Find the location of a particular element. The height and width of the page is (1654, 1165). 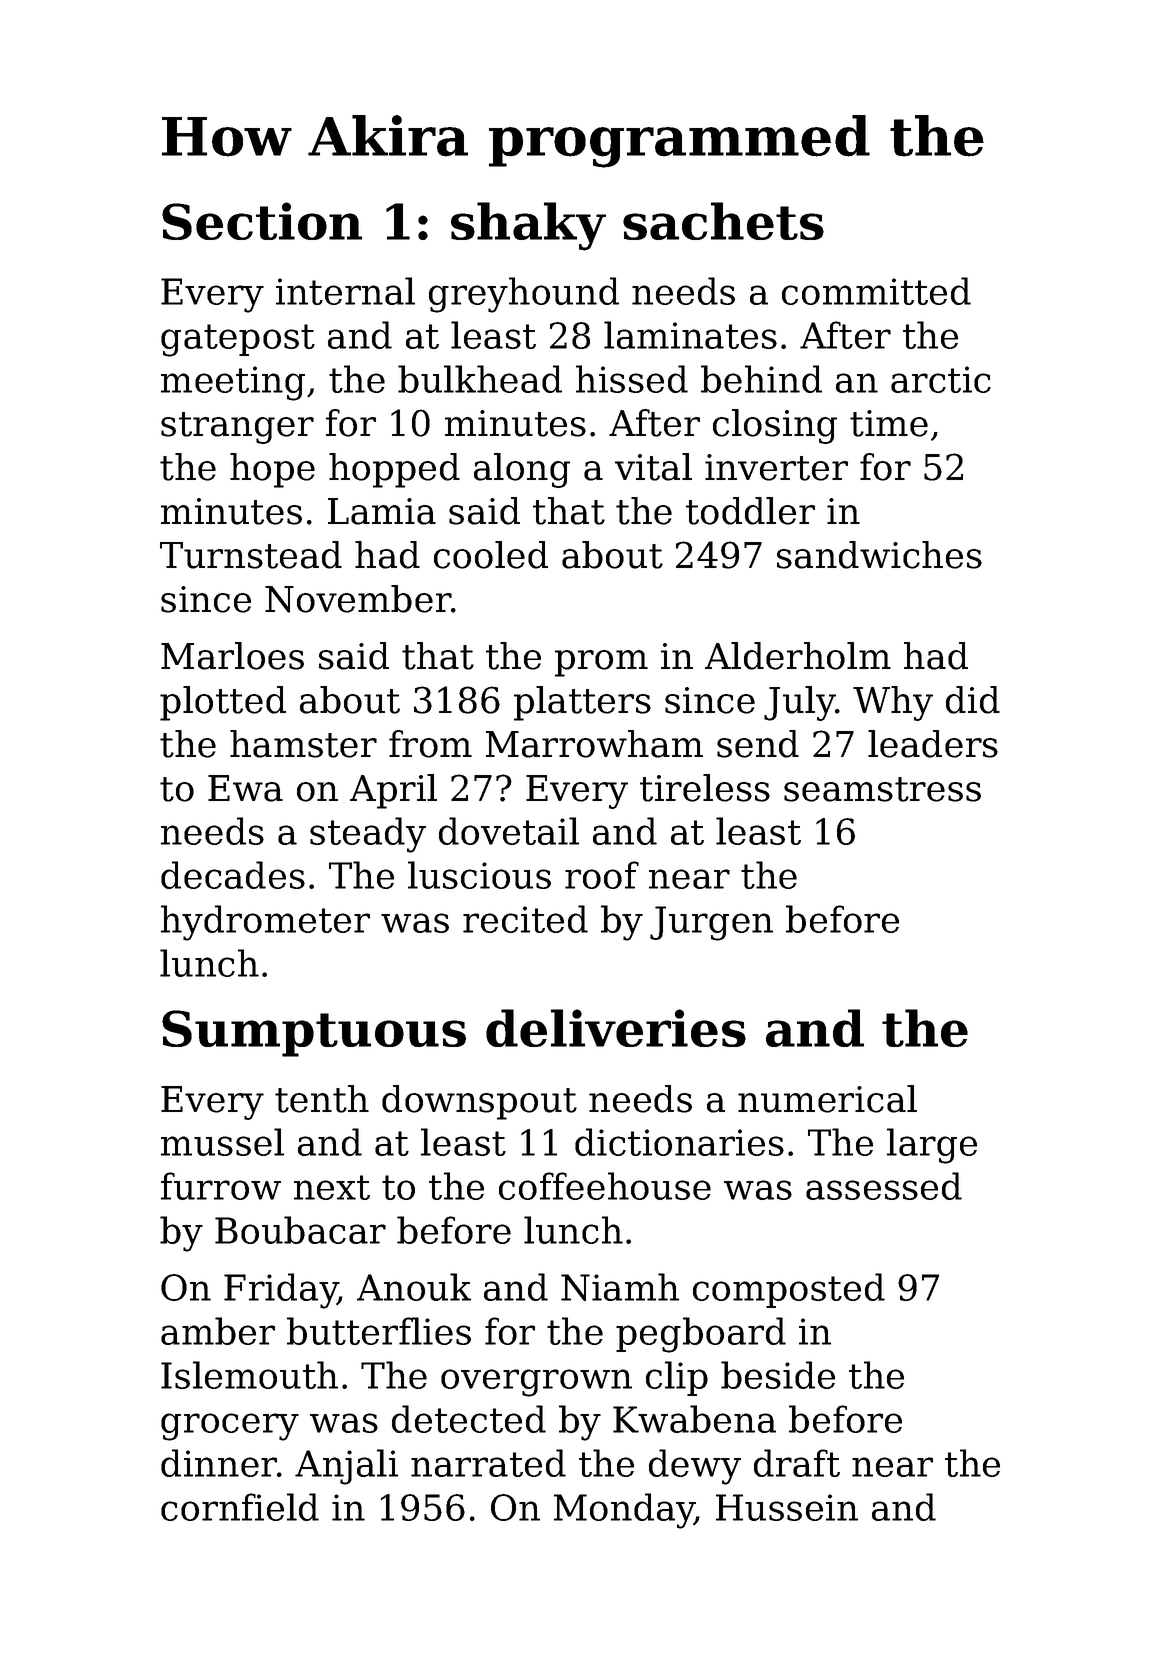

shaky is located at coordinates (528, 226).
